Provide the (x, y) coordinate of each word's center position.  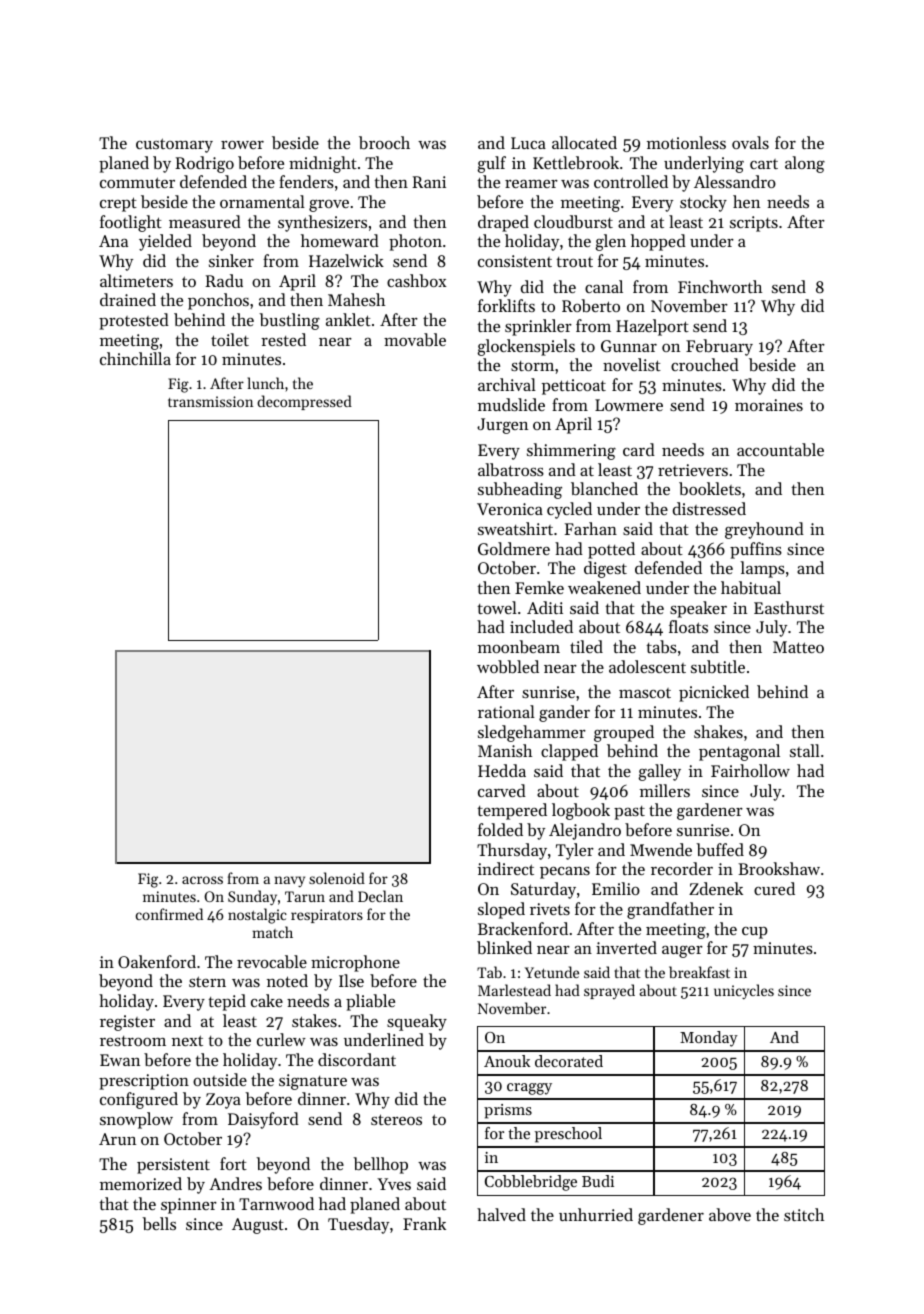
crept (118, 204)
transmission (210, 401)
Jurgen (502, 426)
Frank (424, 1223)
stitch (804, 1214)
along (805, 164)
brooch (384, 142)
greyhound (764, 530)
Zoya (223, 1101)
